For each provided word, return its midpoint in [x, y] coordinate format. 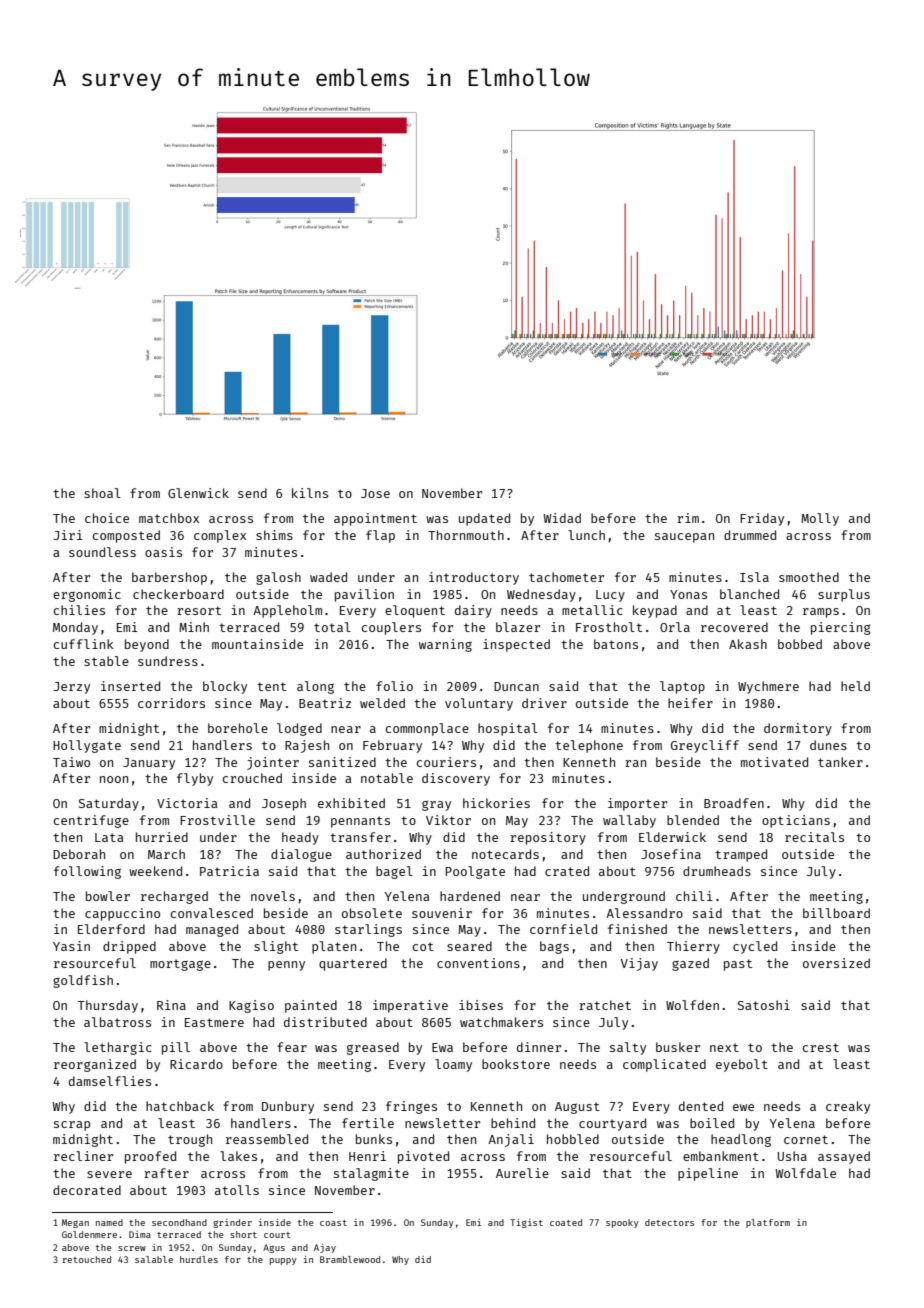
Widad [562, 518]
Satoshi [764, 1005]
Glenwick [198, 493]
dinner [539, 1047]
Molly [820, 519]
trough [190, 1140]
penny [286, 966]
